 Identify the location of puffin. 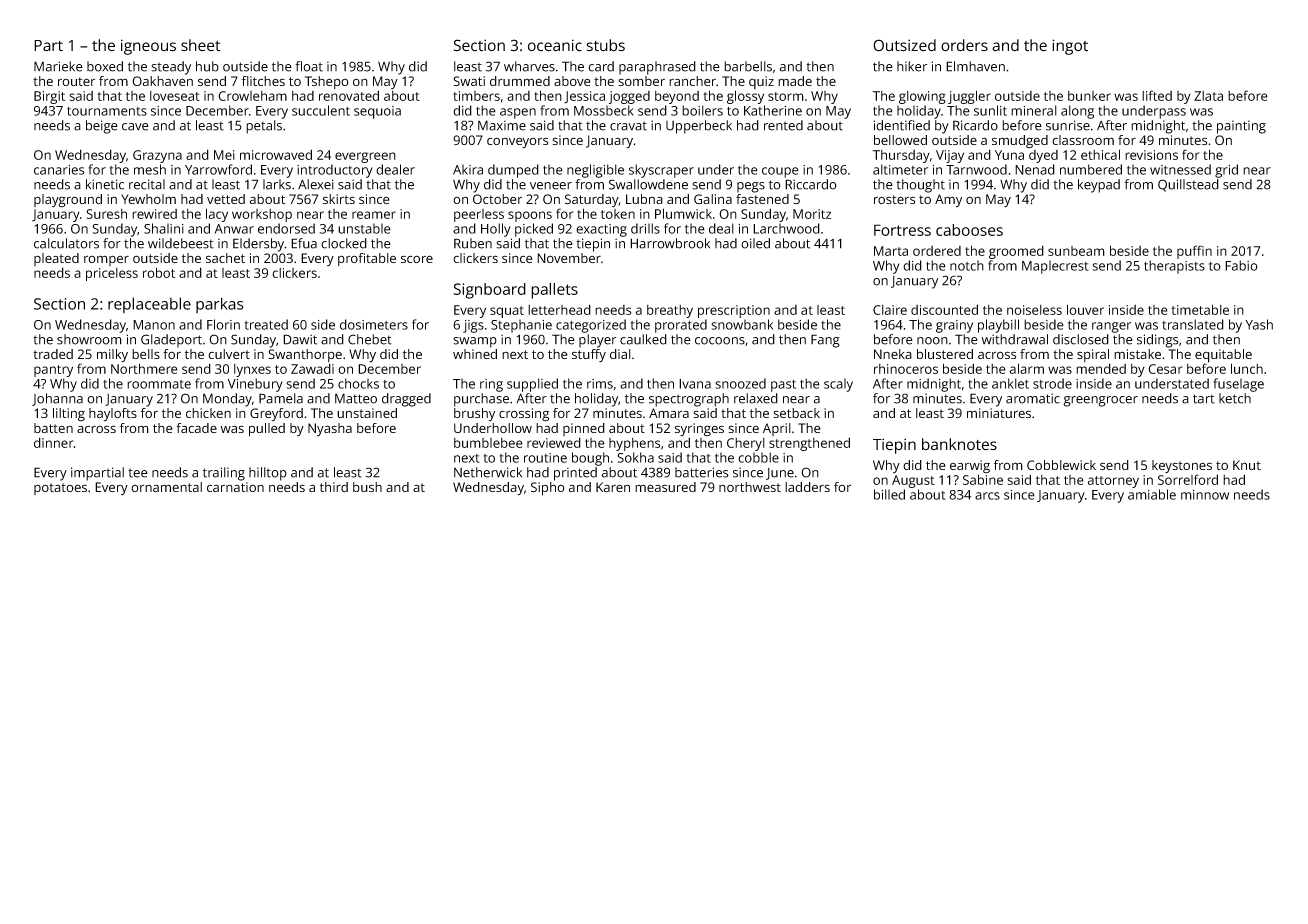
(1194, 252).
